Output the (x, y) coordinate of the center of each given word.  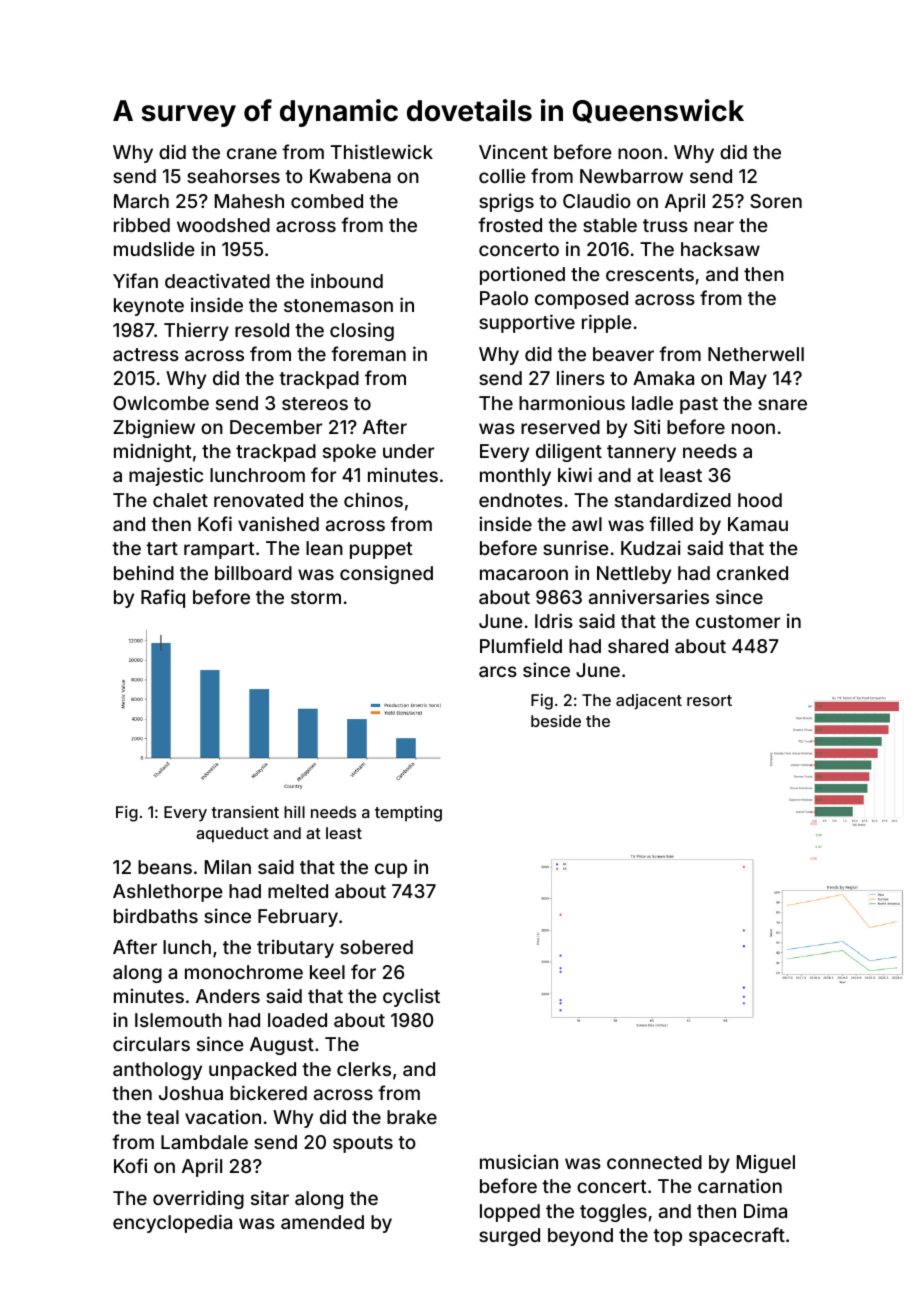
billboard (253, 572)
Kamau (758, 524)
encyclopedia (172, 1223)
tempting (408, 814)
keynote (149, 307)
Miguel (766, 1163)
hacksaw (720, 249)
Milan (228, 866)
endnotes (521, 500)
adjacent (649, 702)
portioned (522, 275)
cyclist (411, 997)
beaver (623, 354)
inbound (347, 280)
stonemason (338, 305)
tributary (295, 948)
